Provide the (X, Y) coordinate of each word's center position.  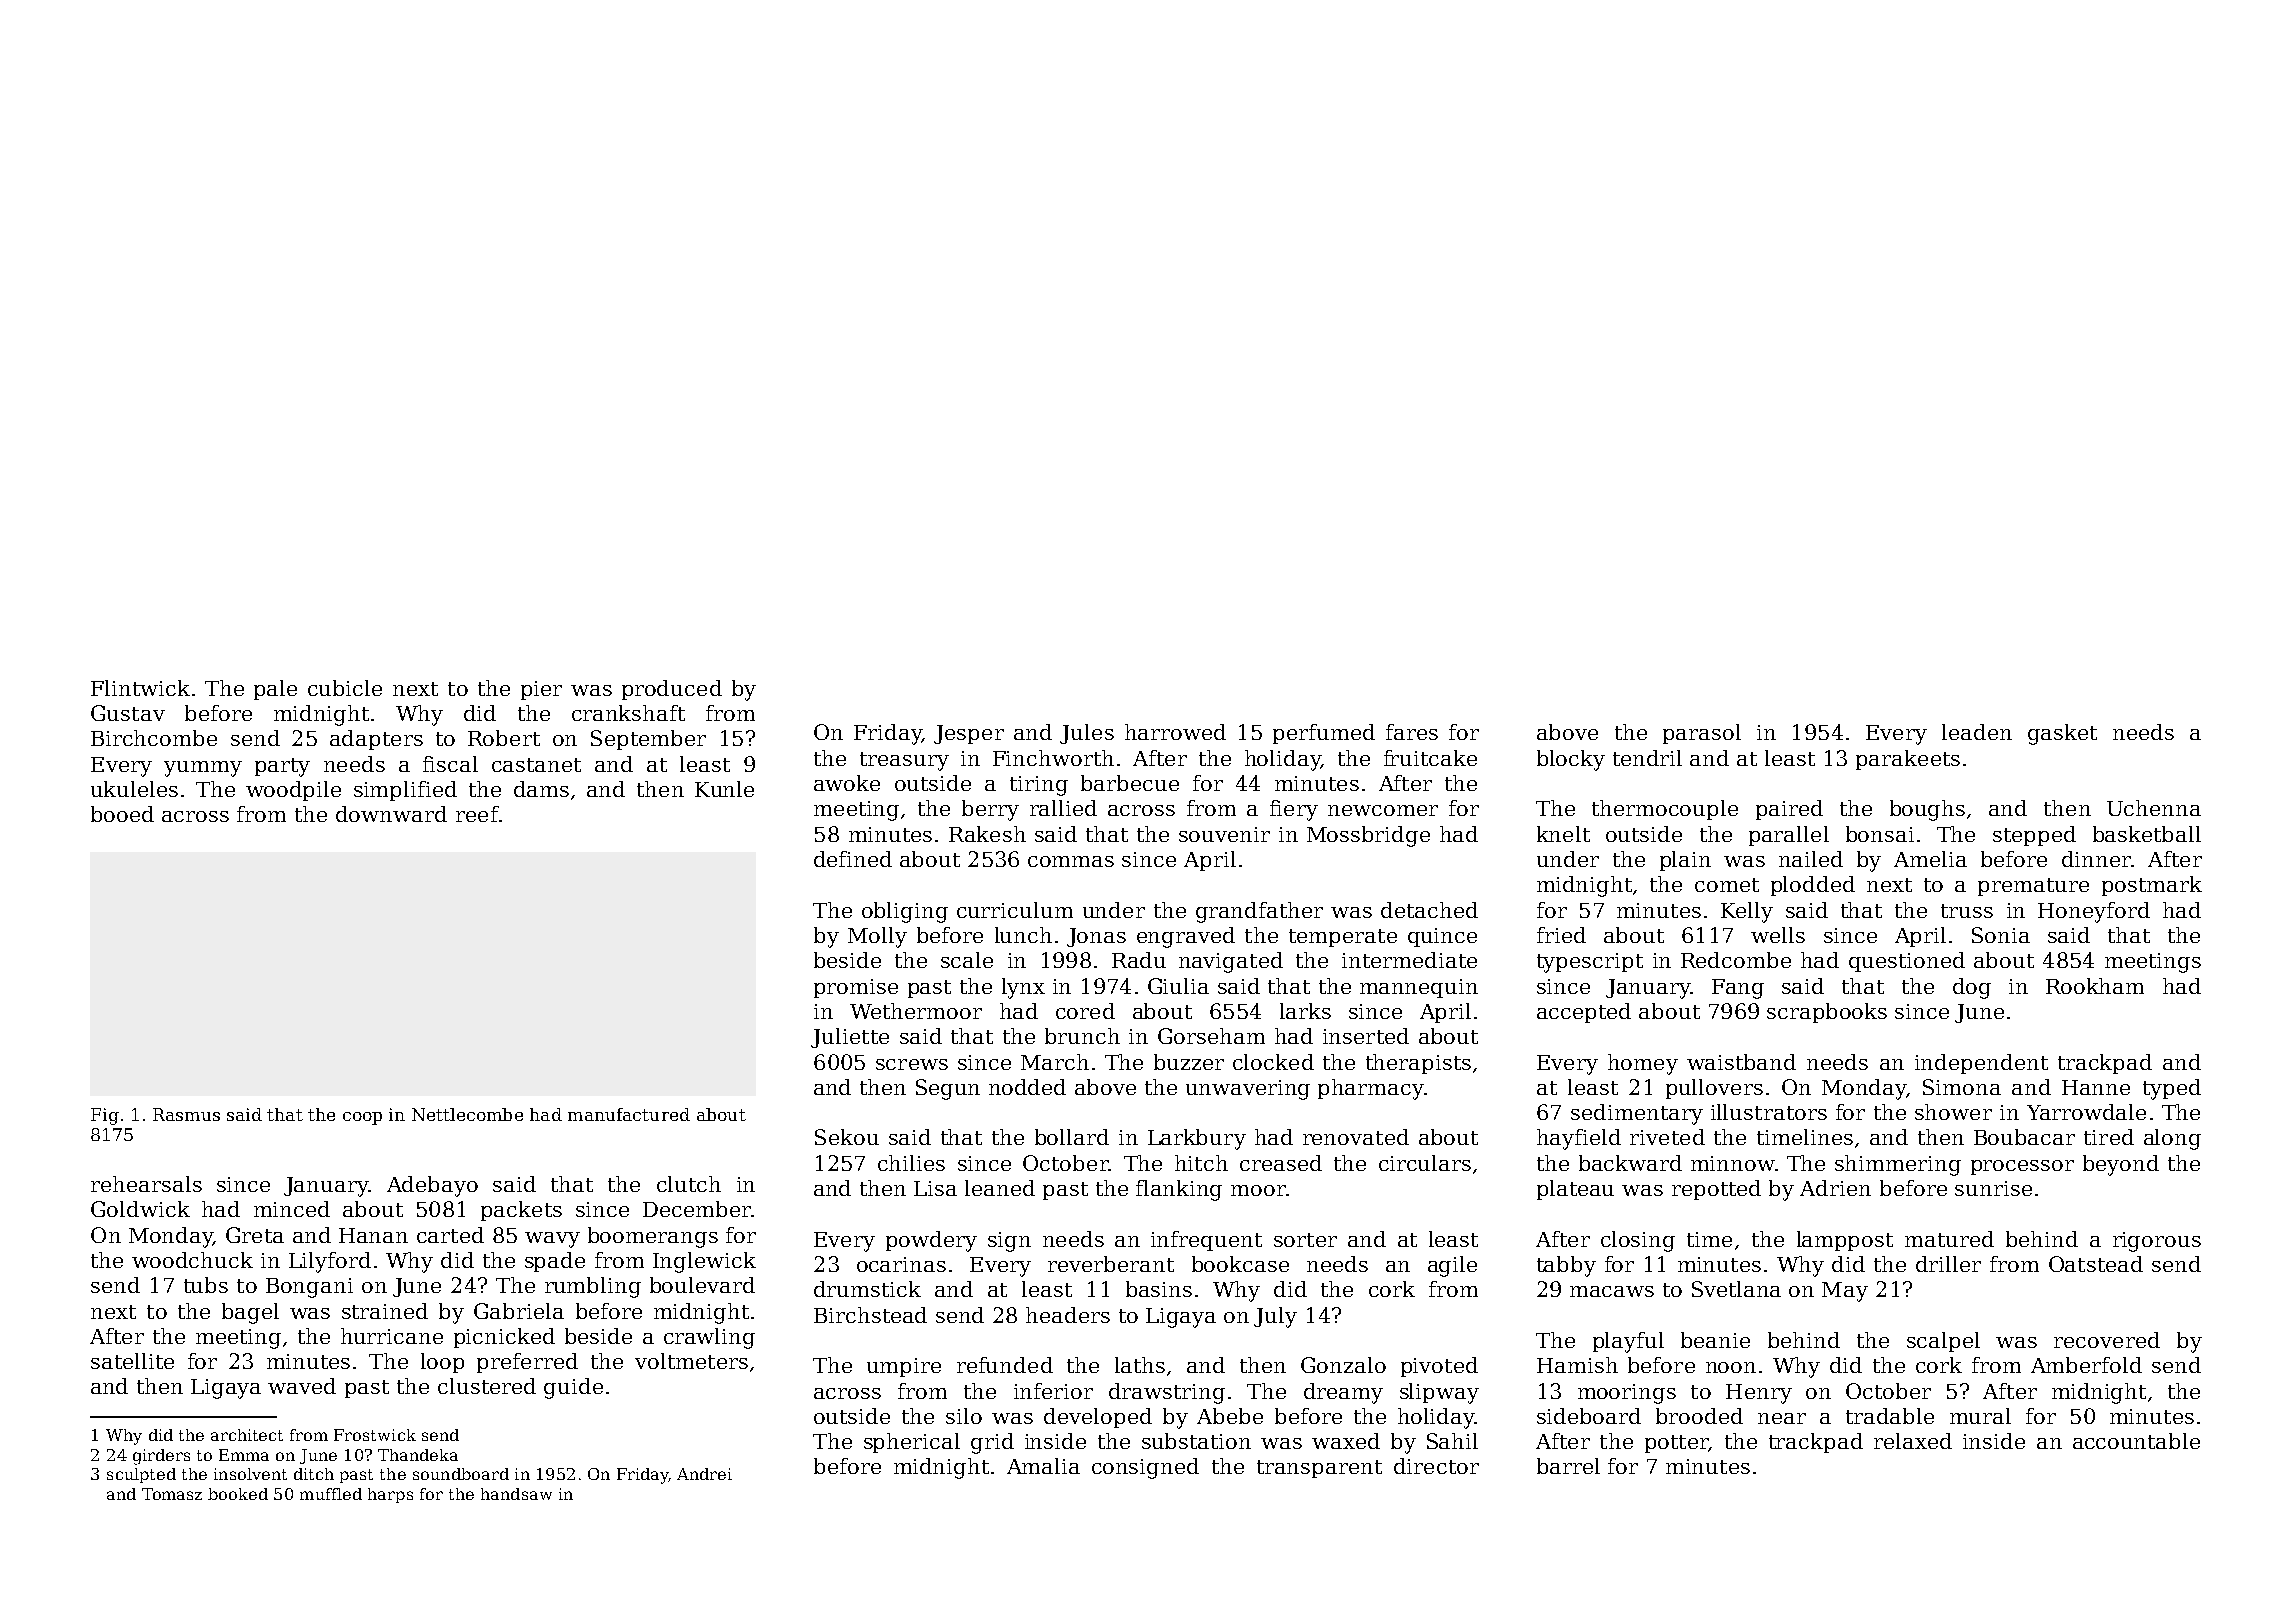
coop (362, 1118)
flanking (1179, 1190)
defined (853, 859)
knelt (1563, 834)
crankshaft (628, 713)
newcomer (1383, 810)
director (1436, 1466)
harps (390, 1495)
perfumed (1324, 734)
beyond (2121, 1165)
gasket (2062, 734)
